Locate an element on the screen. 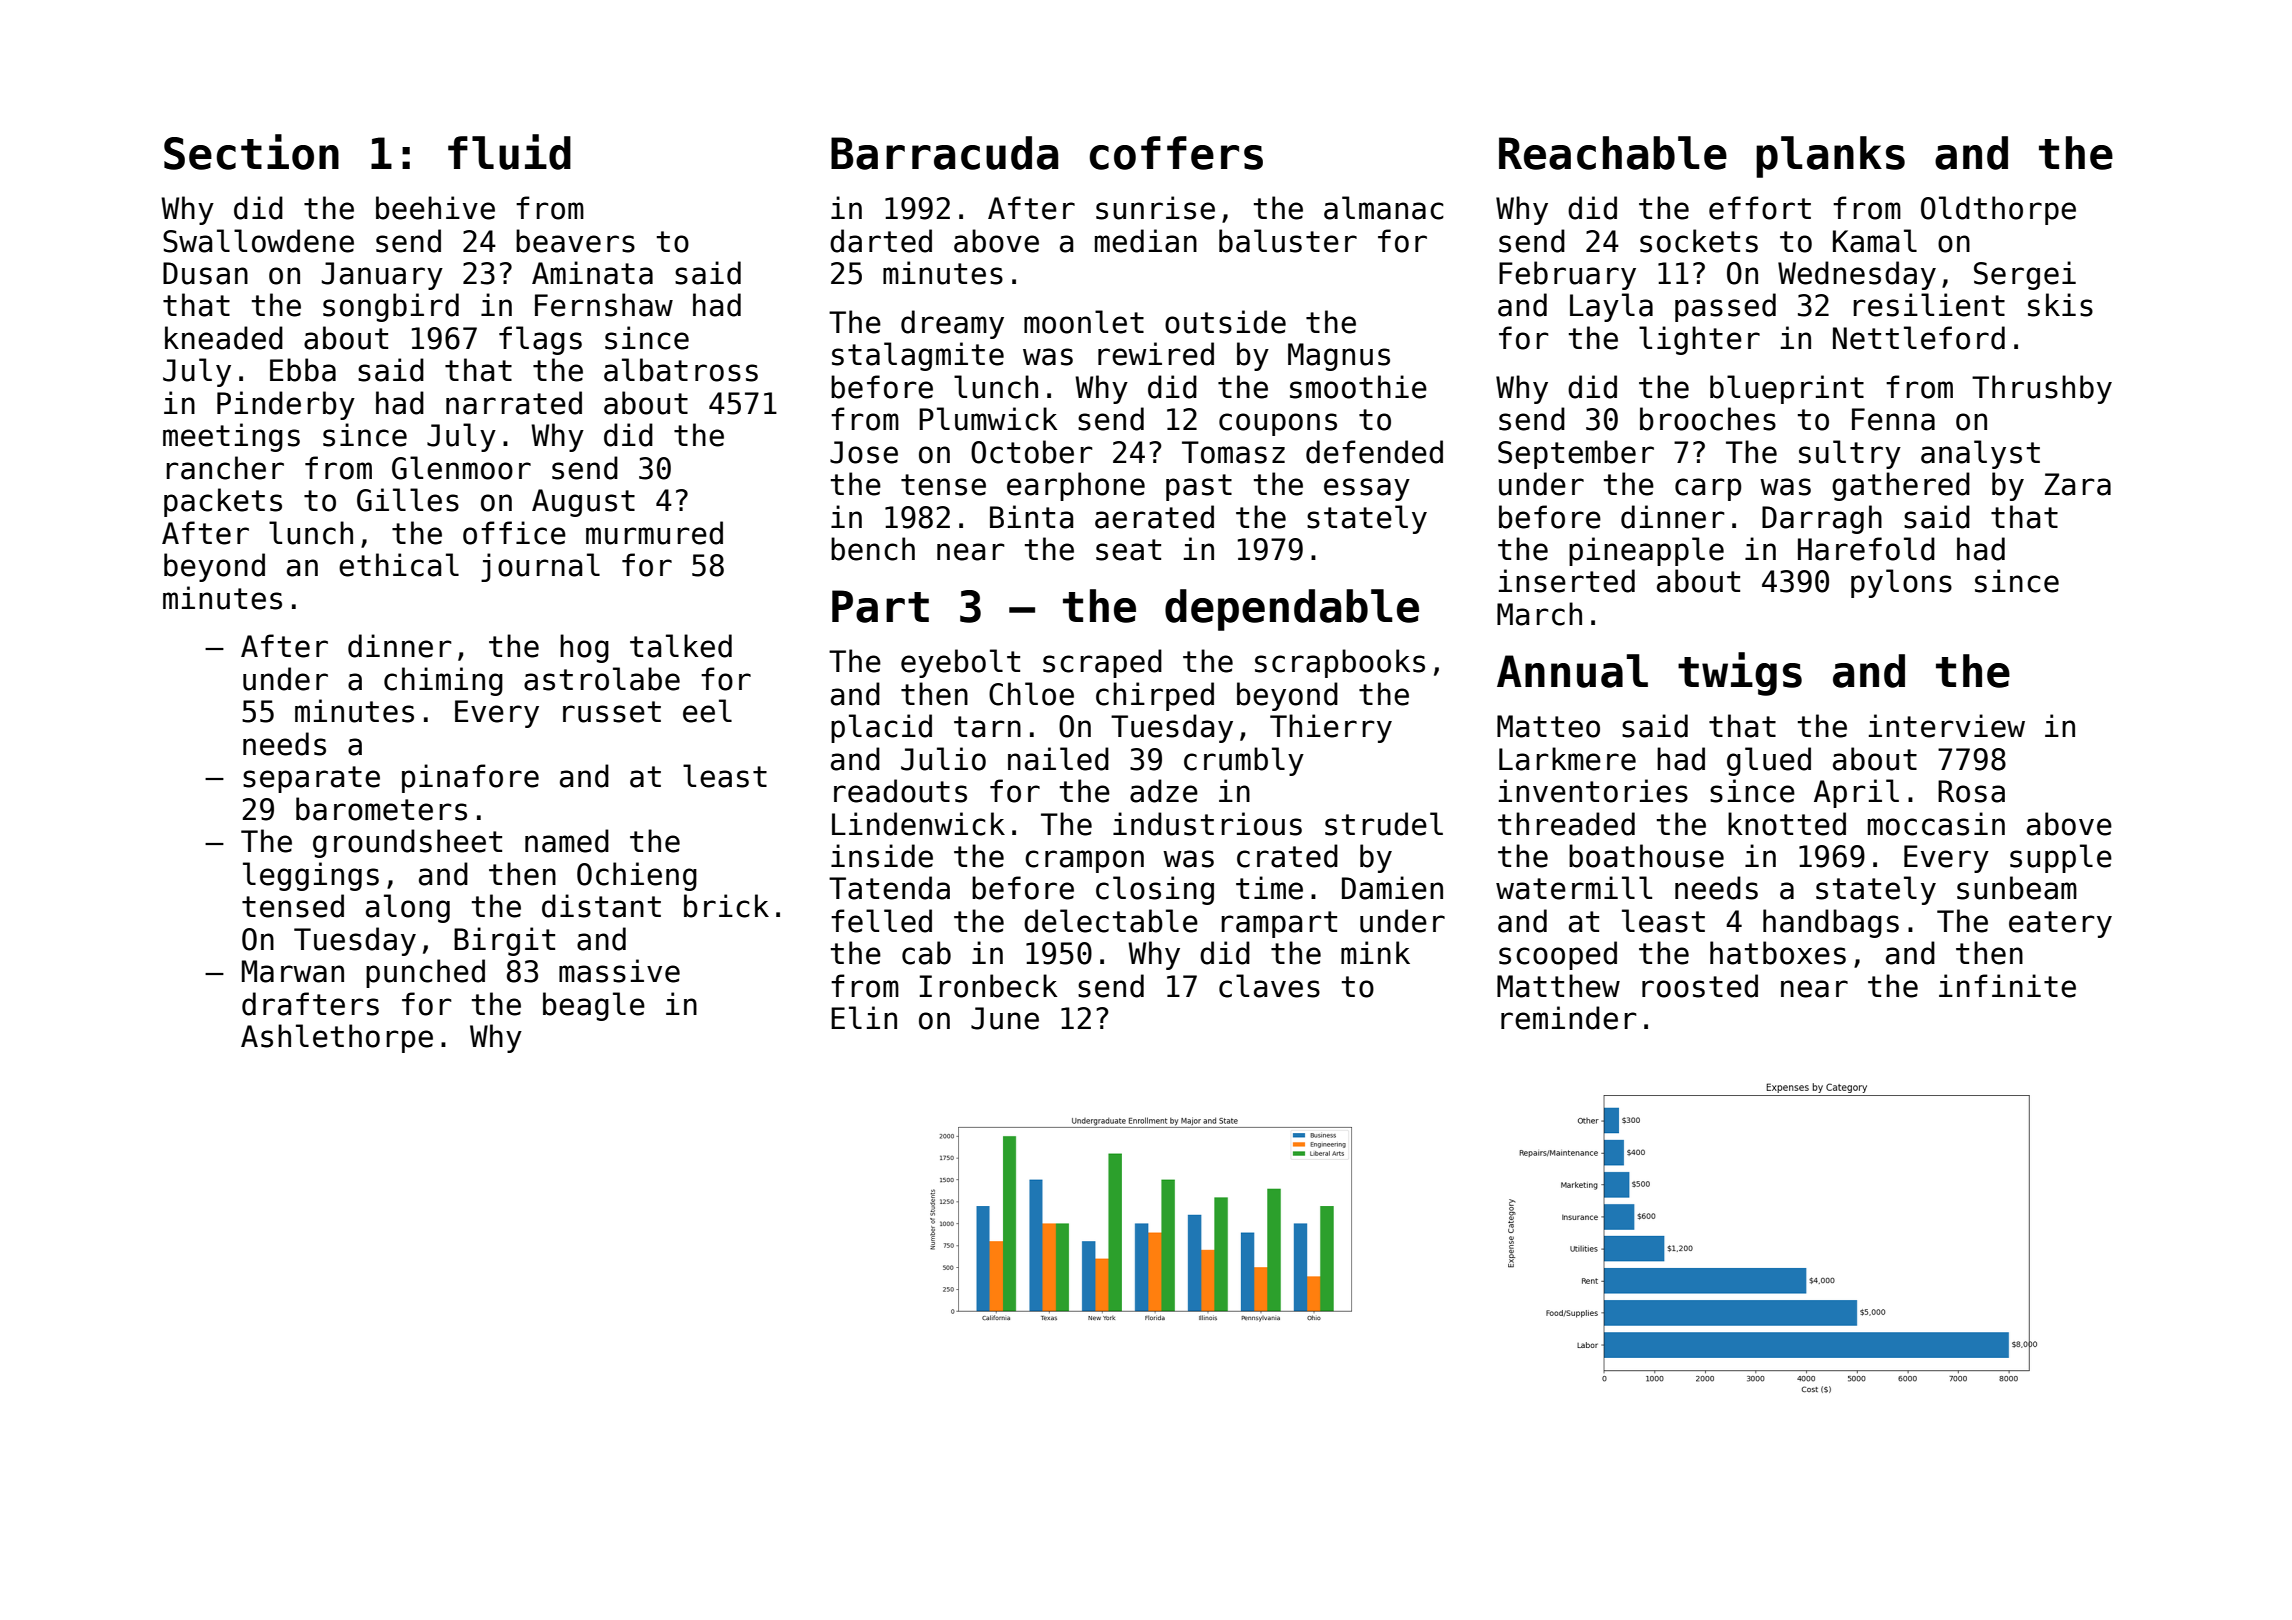 This screenshot has width=2292, height=1620. Marwan is located at coordinates (293, 971).
